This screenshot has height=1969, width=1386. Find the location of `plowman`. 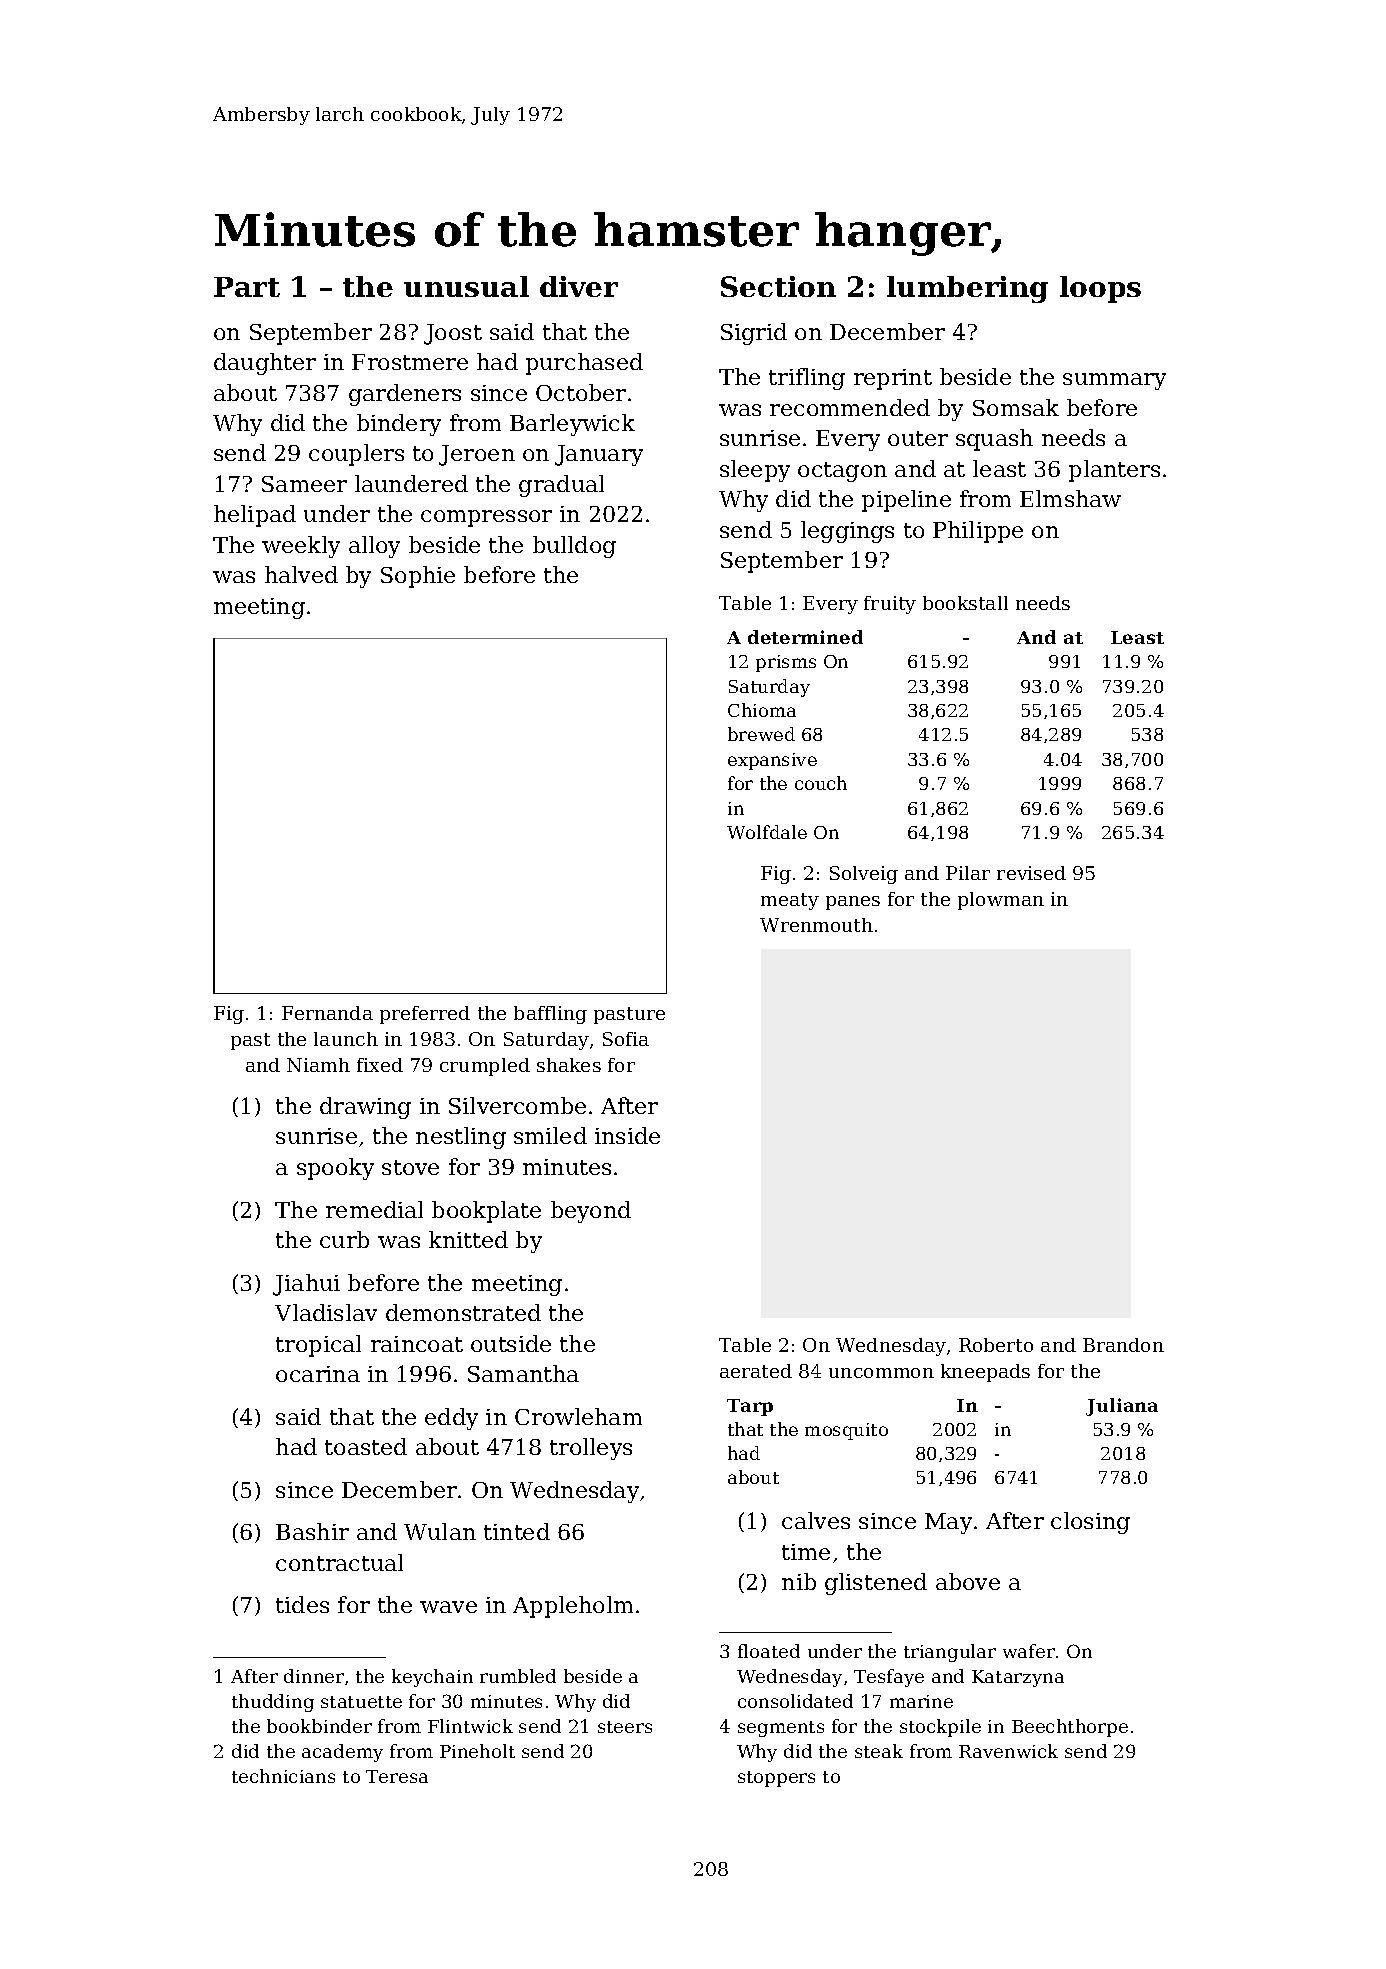

plowman is located at coordinates (1001, 901).
